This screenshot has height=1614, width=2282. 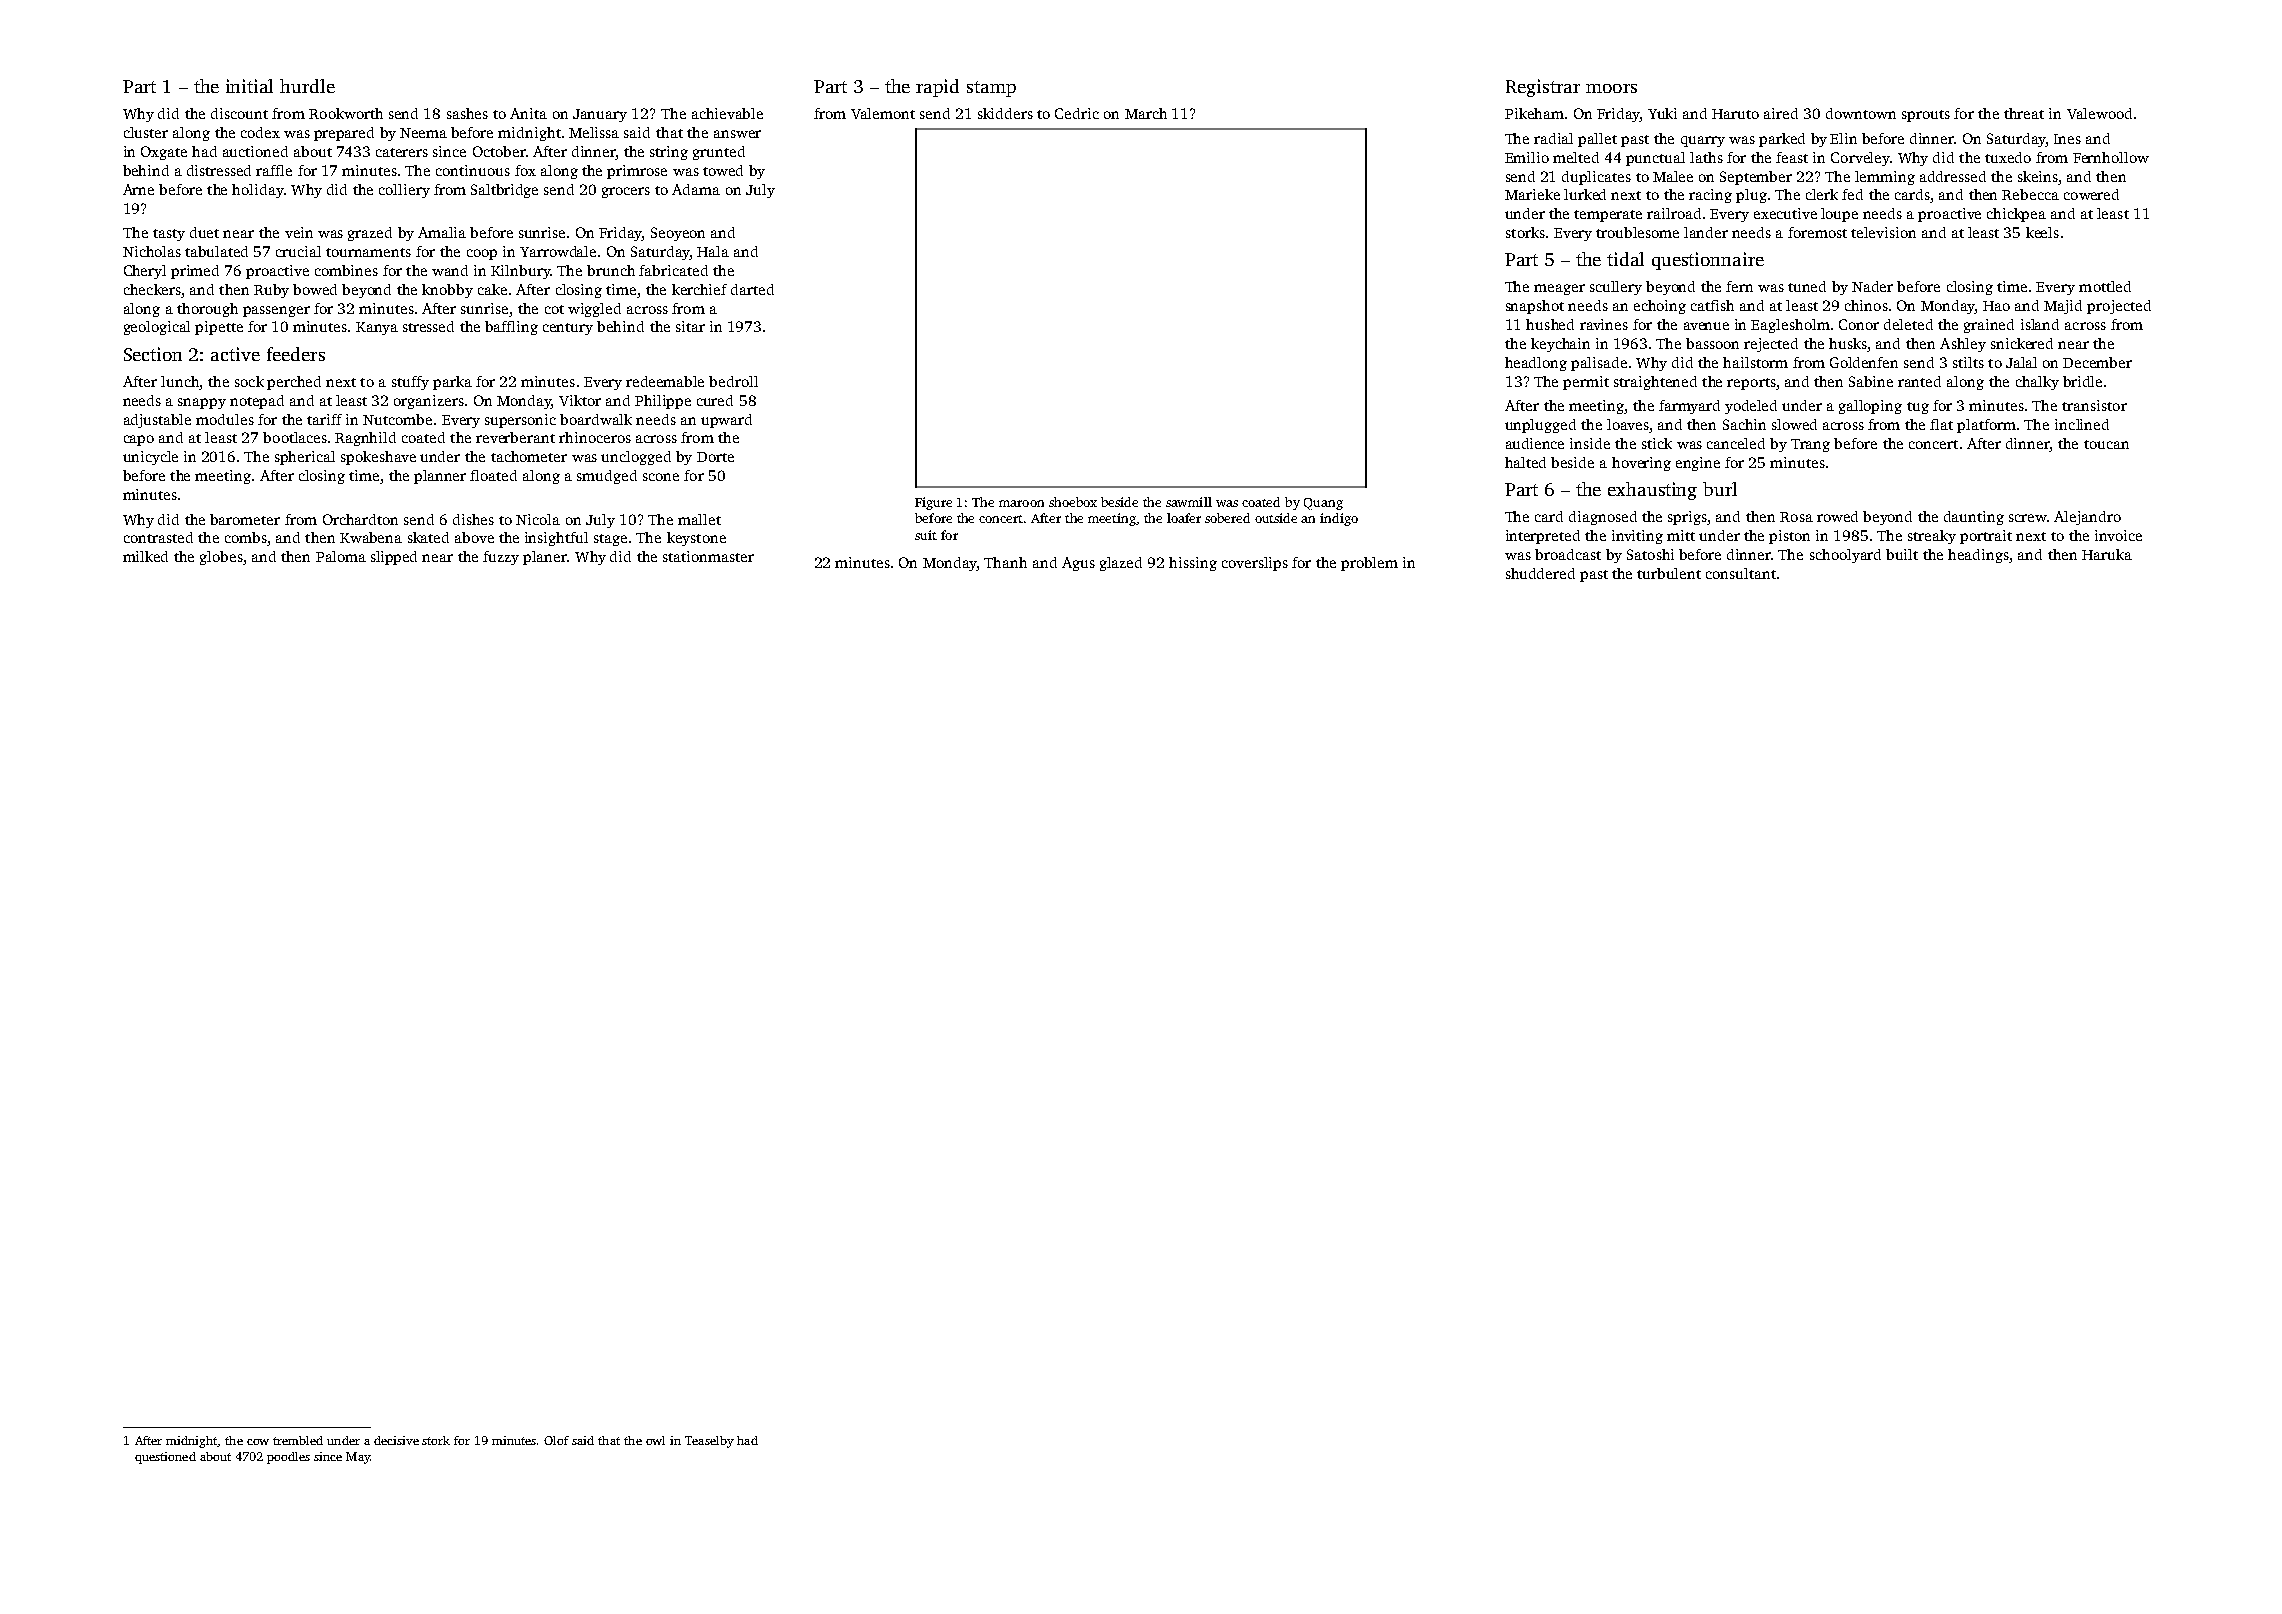 I want to click on sawmill, so click(x=1189, y=502).
